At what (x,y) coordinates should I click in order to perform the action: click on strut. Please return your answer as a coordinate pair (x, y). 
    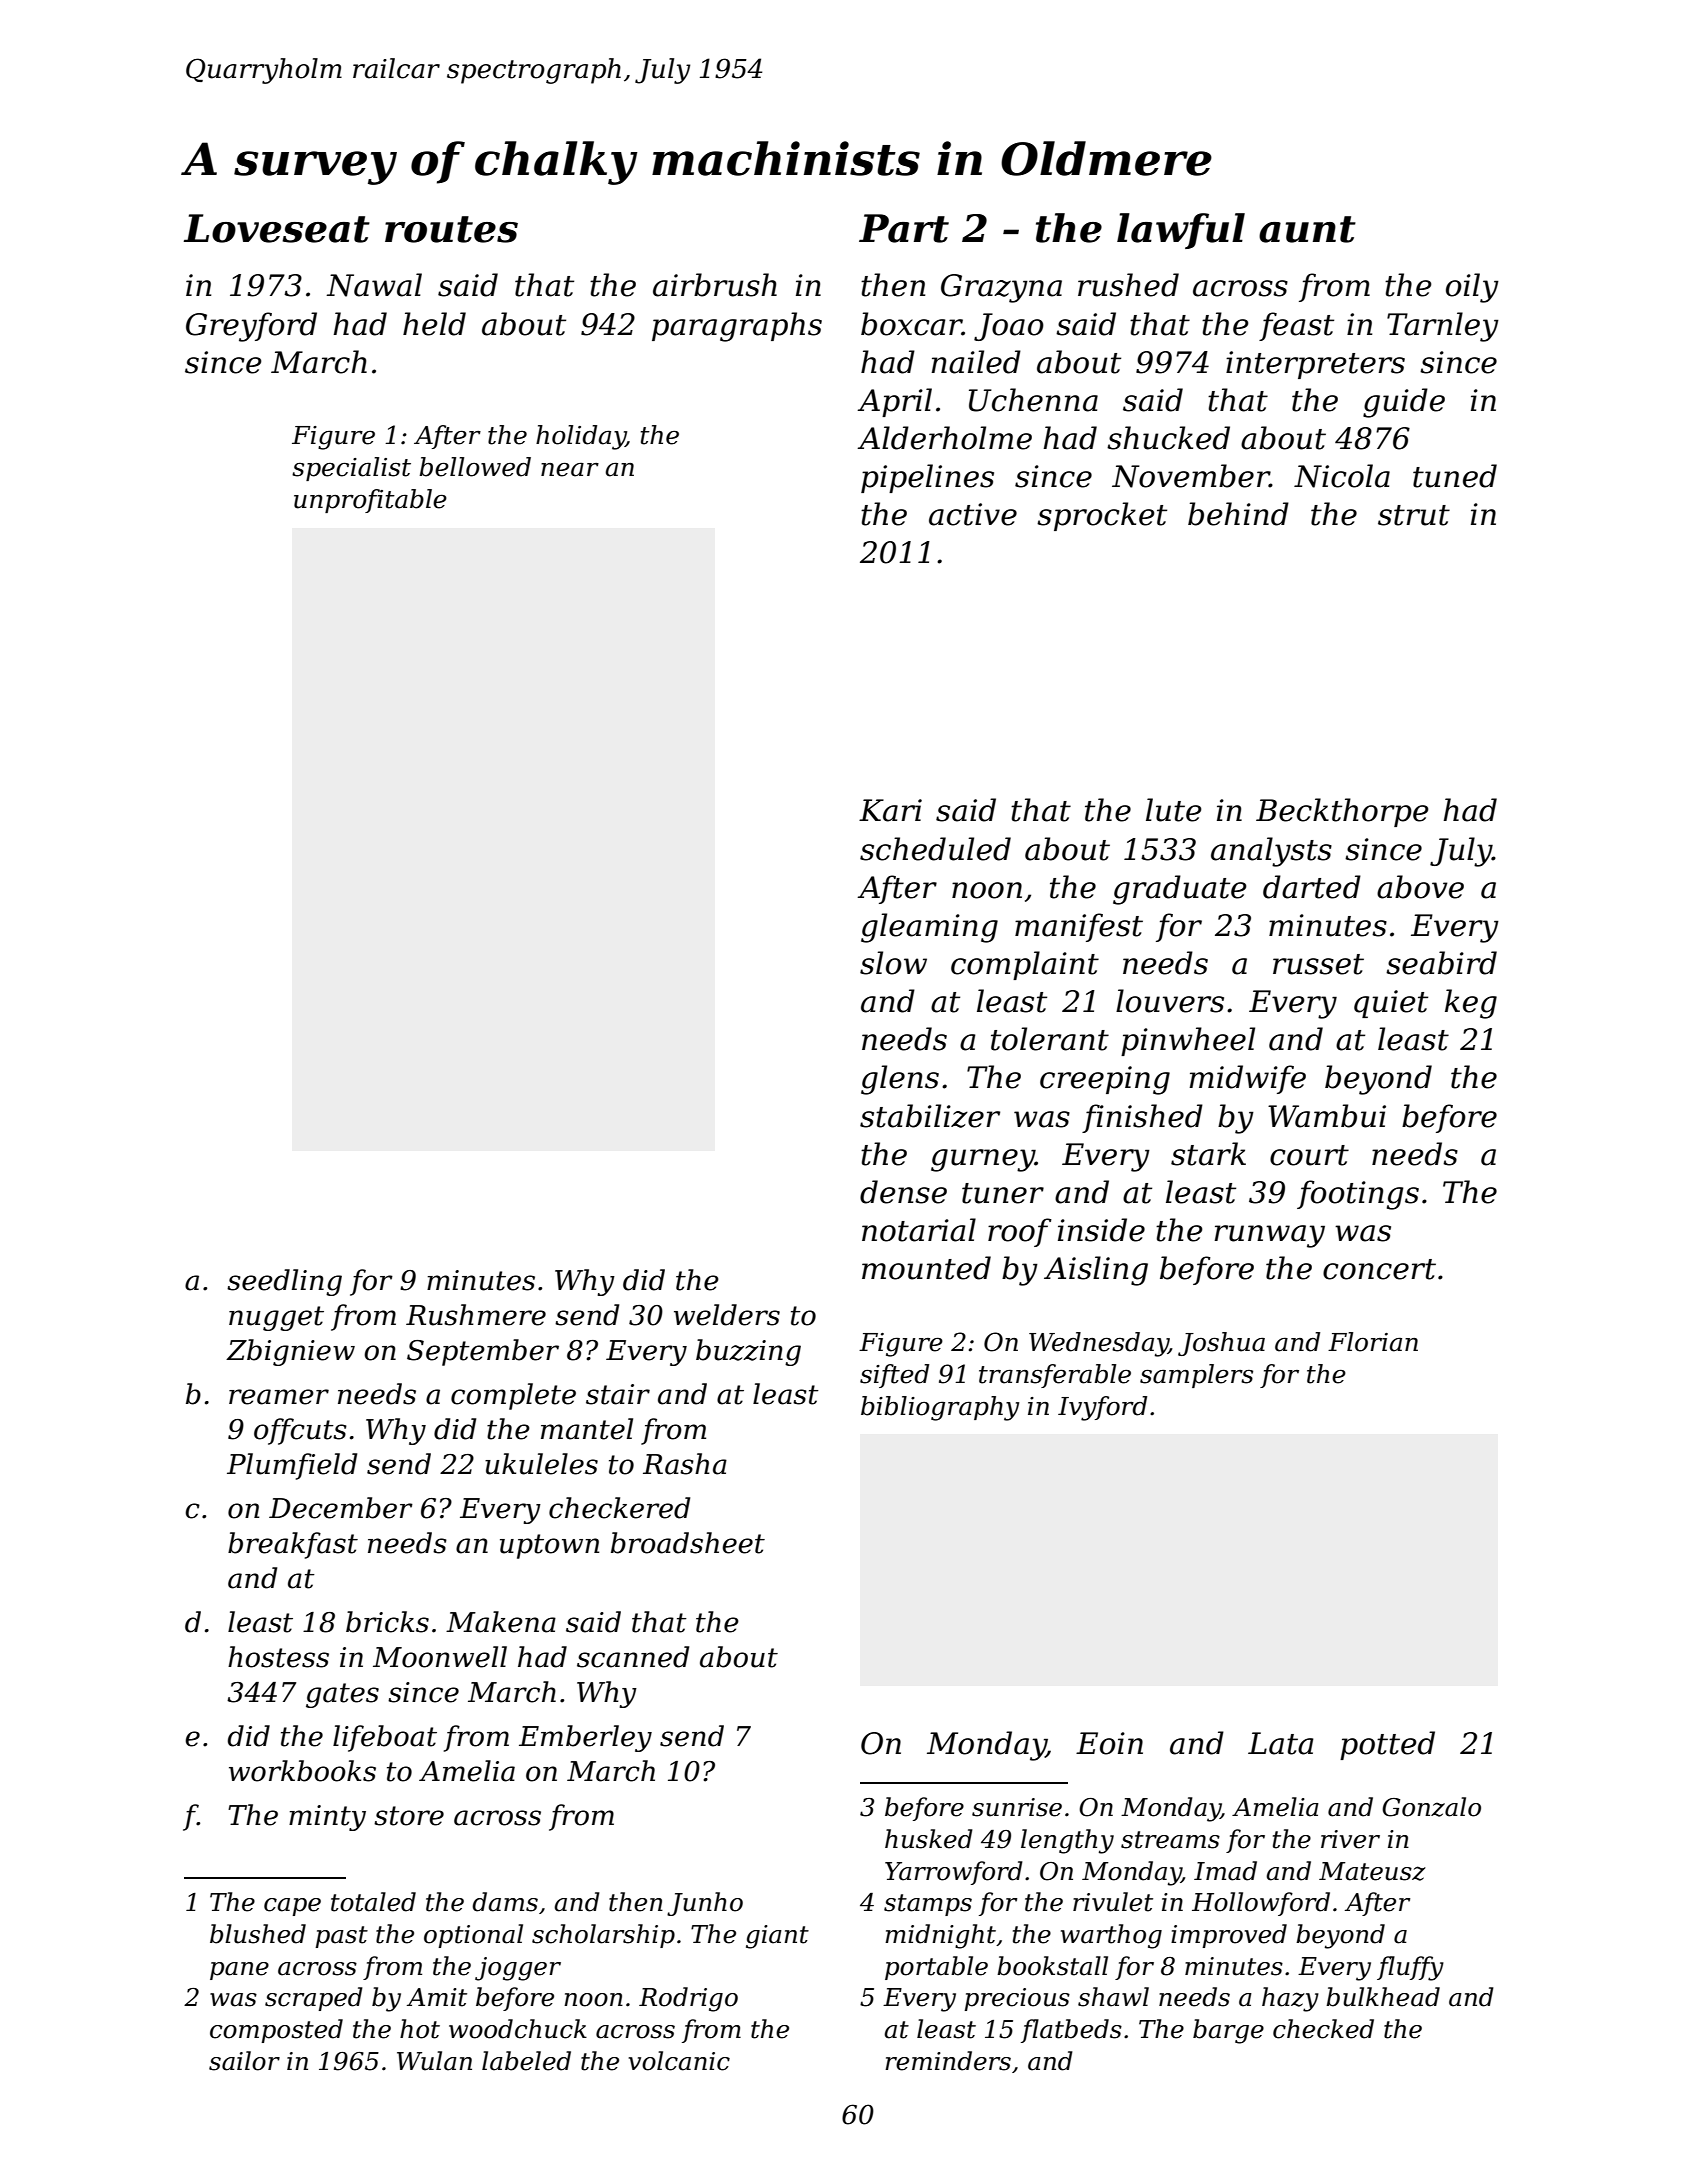
    Looking at the image, I should click on (1414, 515).
